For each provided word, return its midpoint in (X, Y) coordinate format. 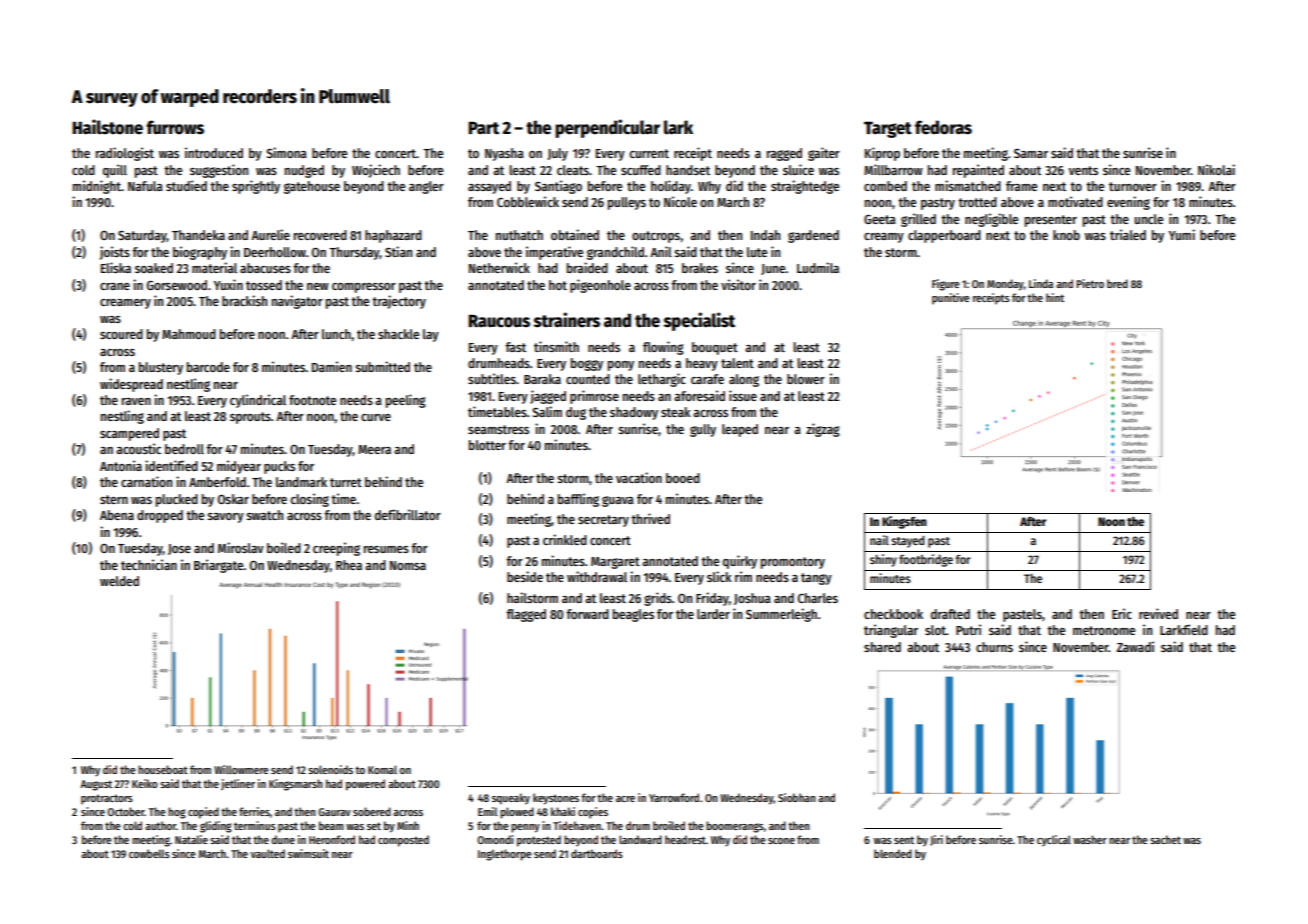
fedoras (943, 127)
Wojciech (376, 171)
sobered (372, 811)
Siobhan (797, 797)
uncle (1148, 219)
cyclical (1054, 841)
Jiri (936, 840)
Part (483, 128)
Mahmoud (189, 334)
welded (119, 581)
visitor (738, 284)
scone (781, 841)
